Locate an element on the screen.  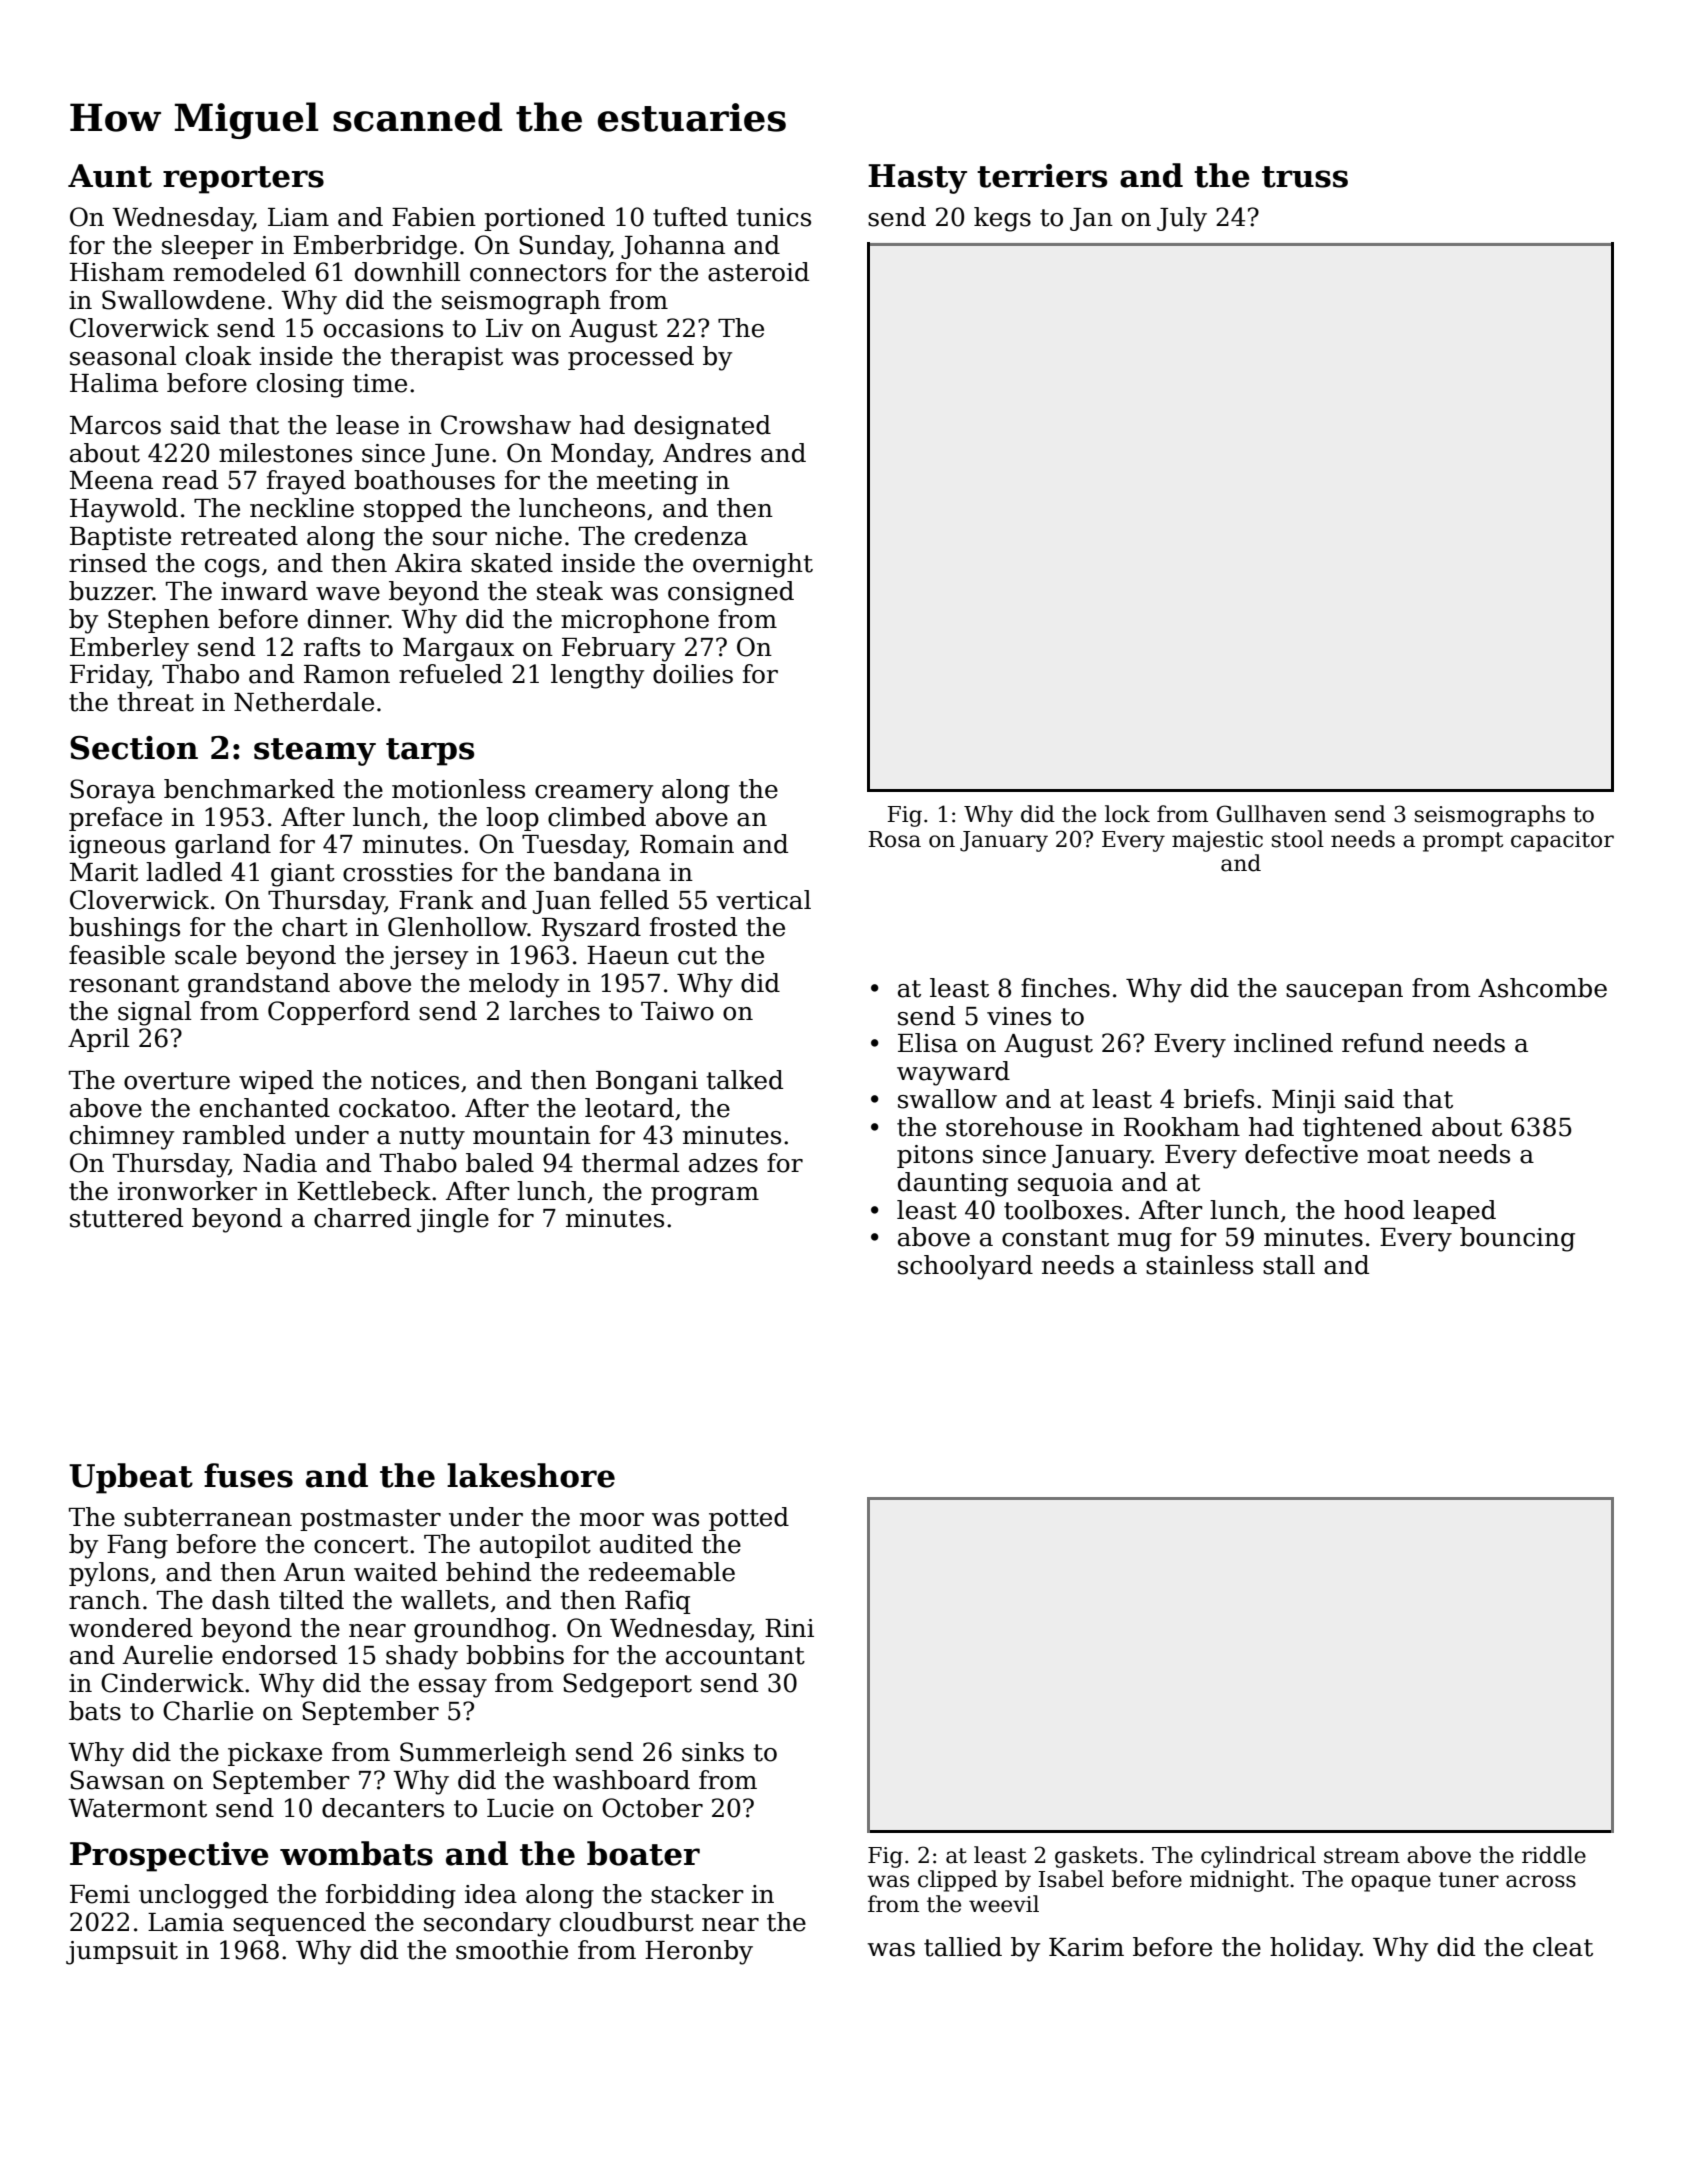
July is located at coordinates (1182, 219).
